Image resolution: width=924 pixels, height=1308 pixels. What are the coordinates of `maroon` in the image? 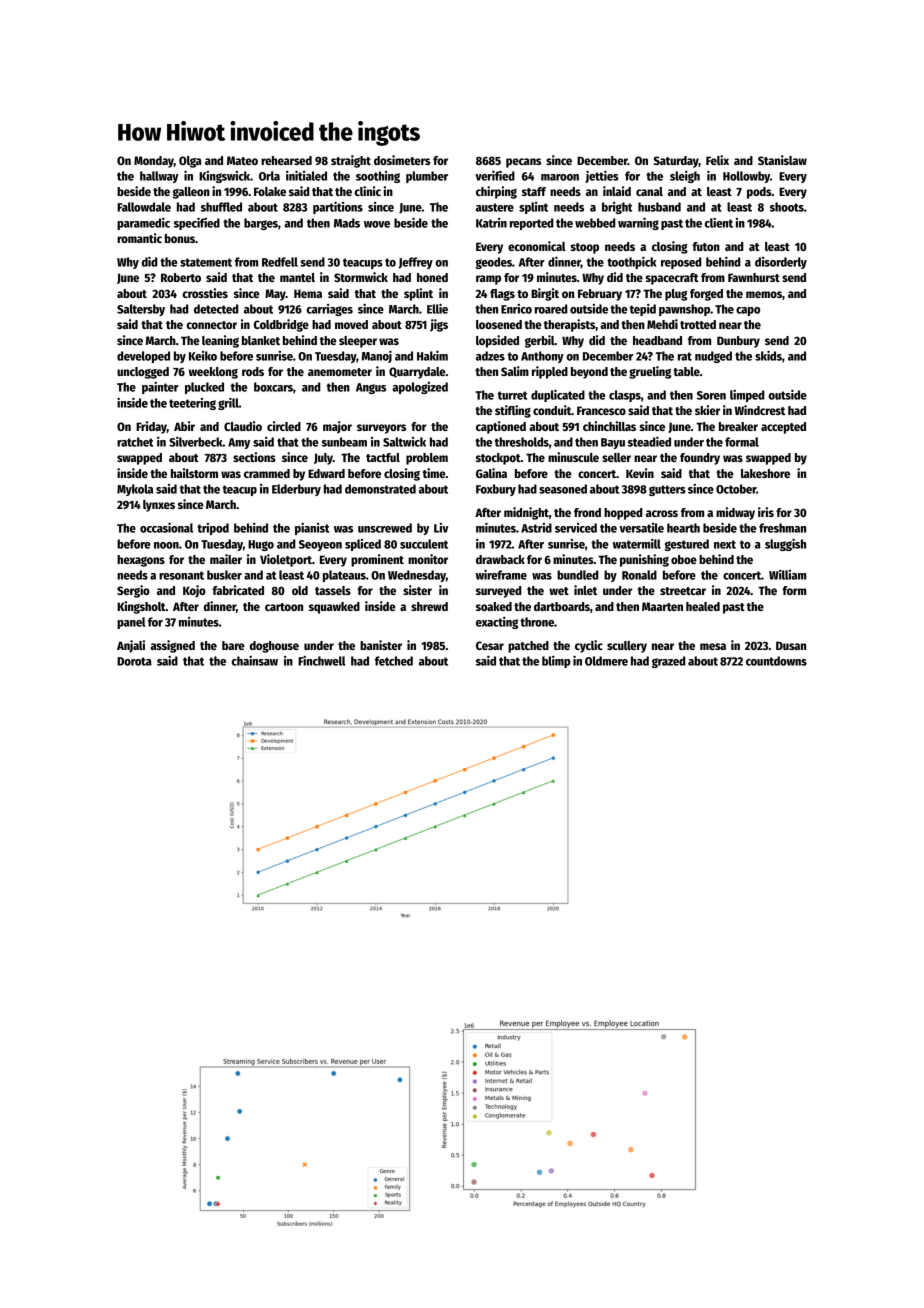 It's located at (560, 177).
